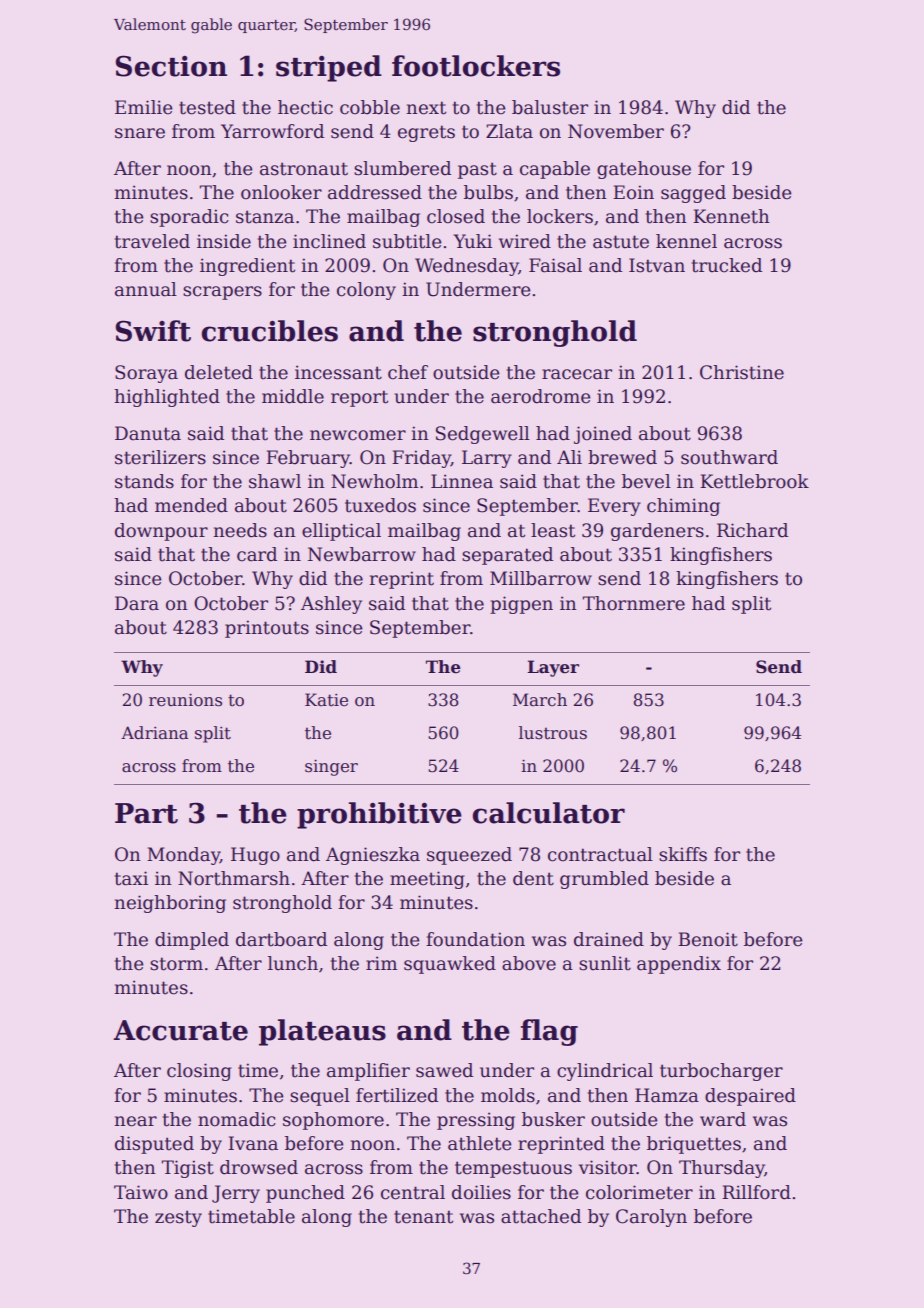 Image resolution: width=924 pixels, height=1308 pixels. I want to click on reunions, so click(185, 700).
